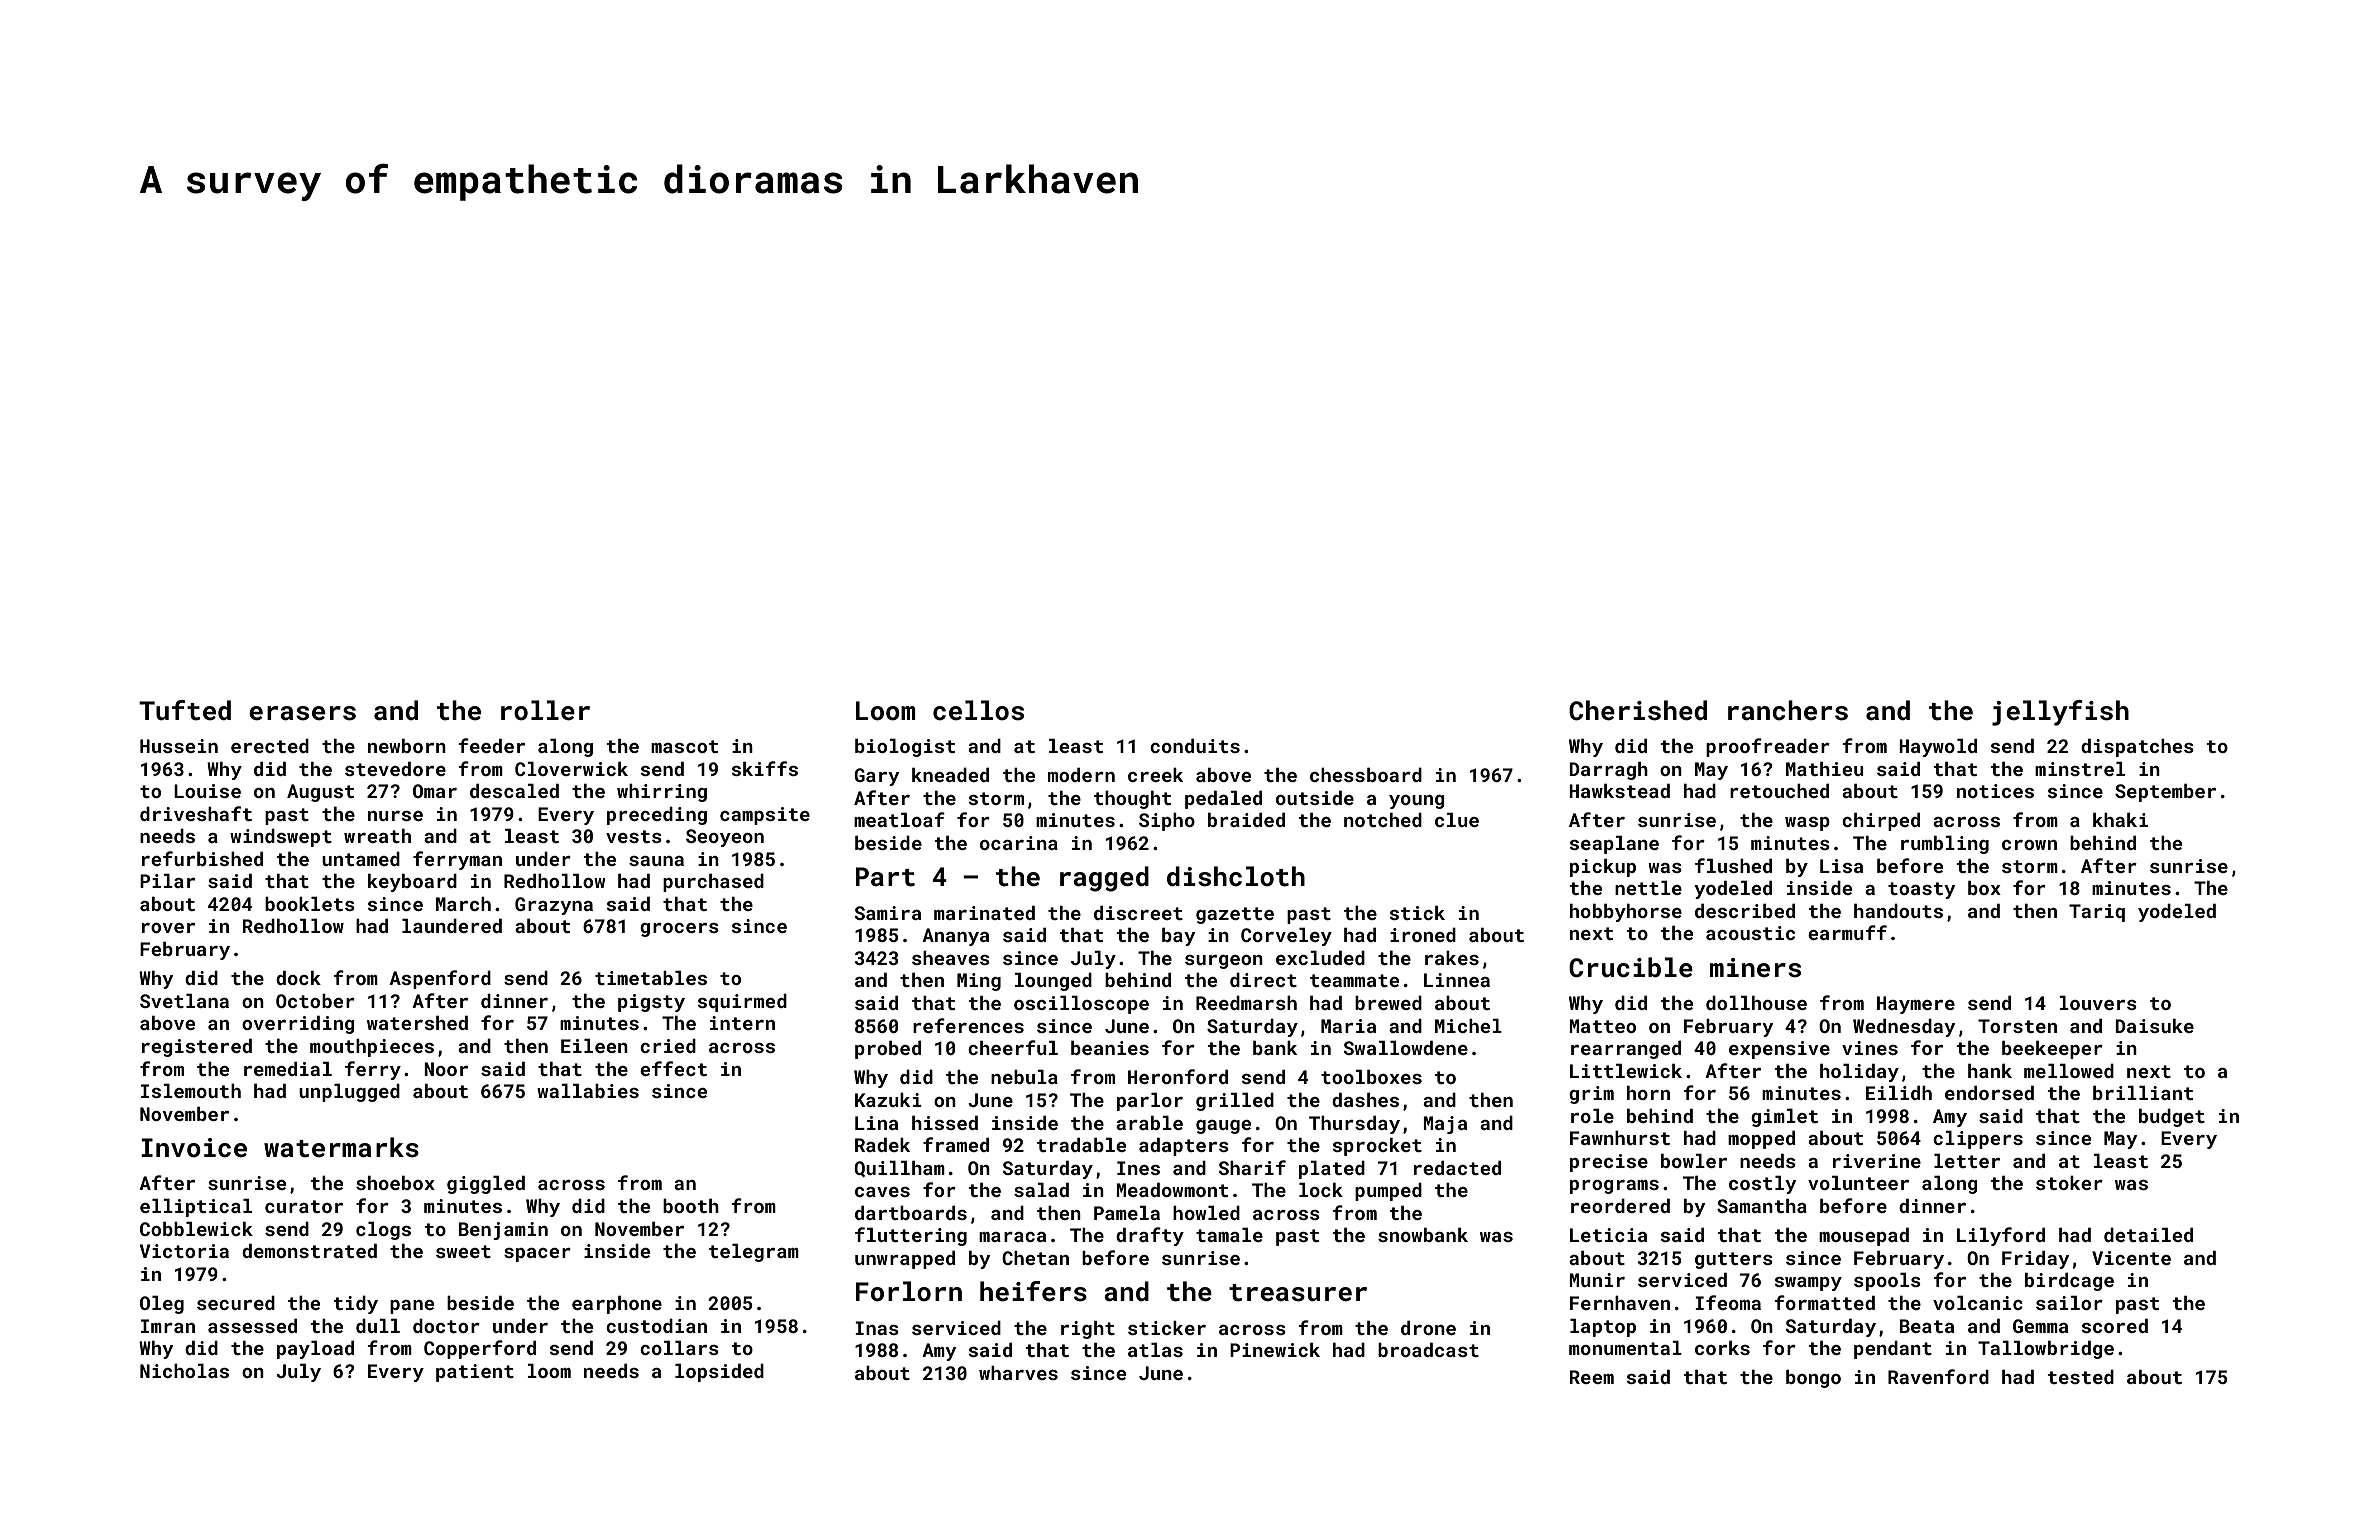  Describe the element at coordinates (2137, 748) in the document. I see `dispatches` at that location.
